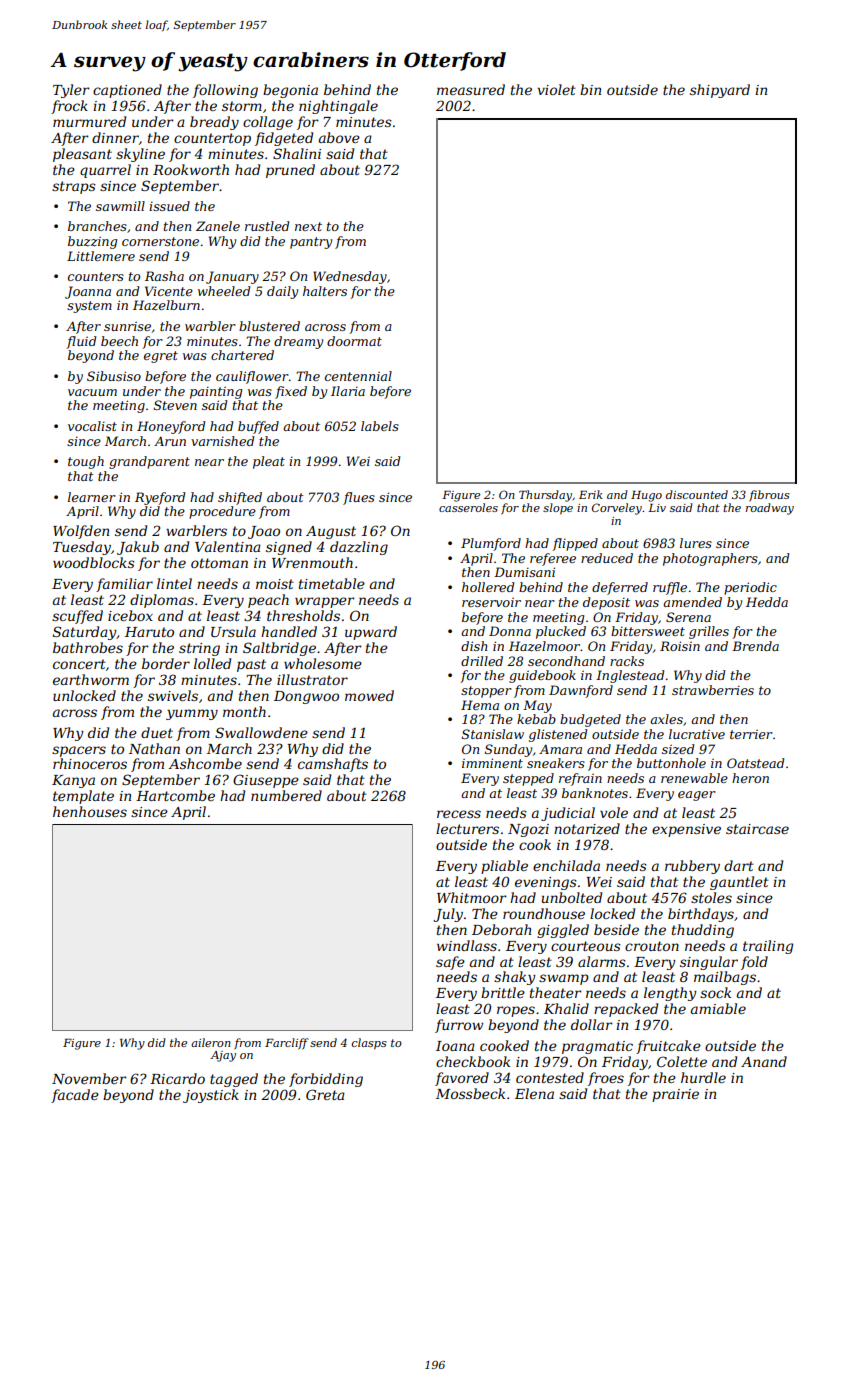 The height and width of the document is (1400, 849). I want to click on above, so click(339, 137).
